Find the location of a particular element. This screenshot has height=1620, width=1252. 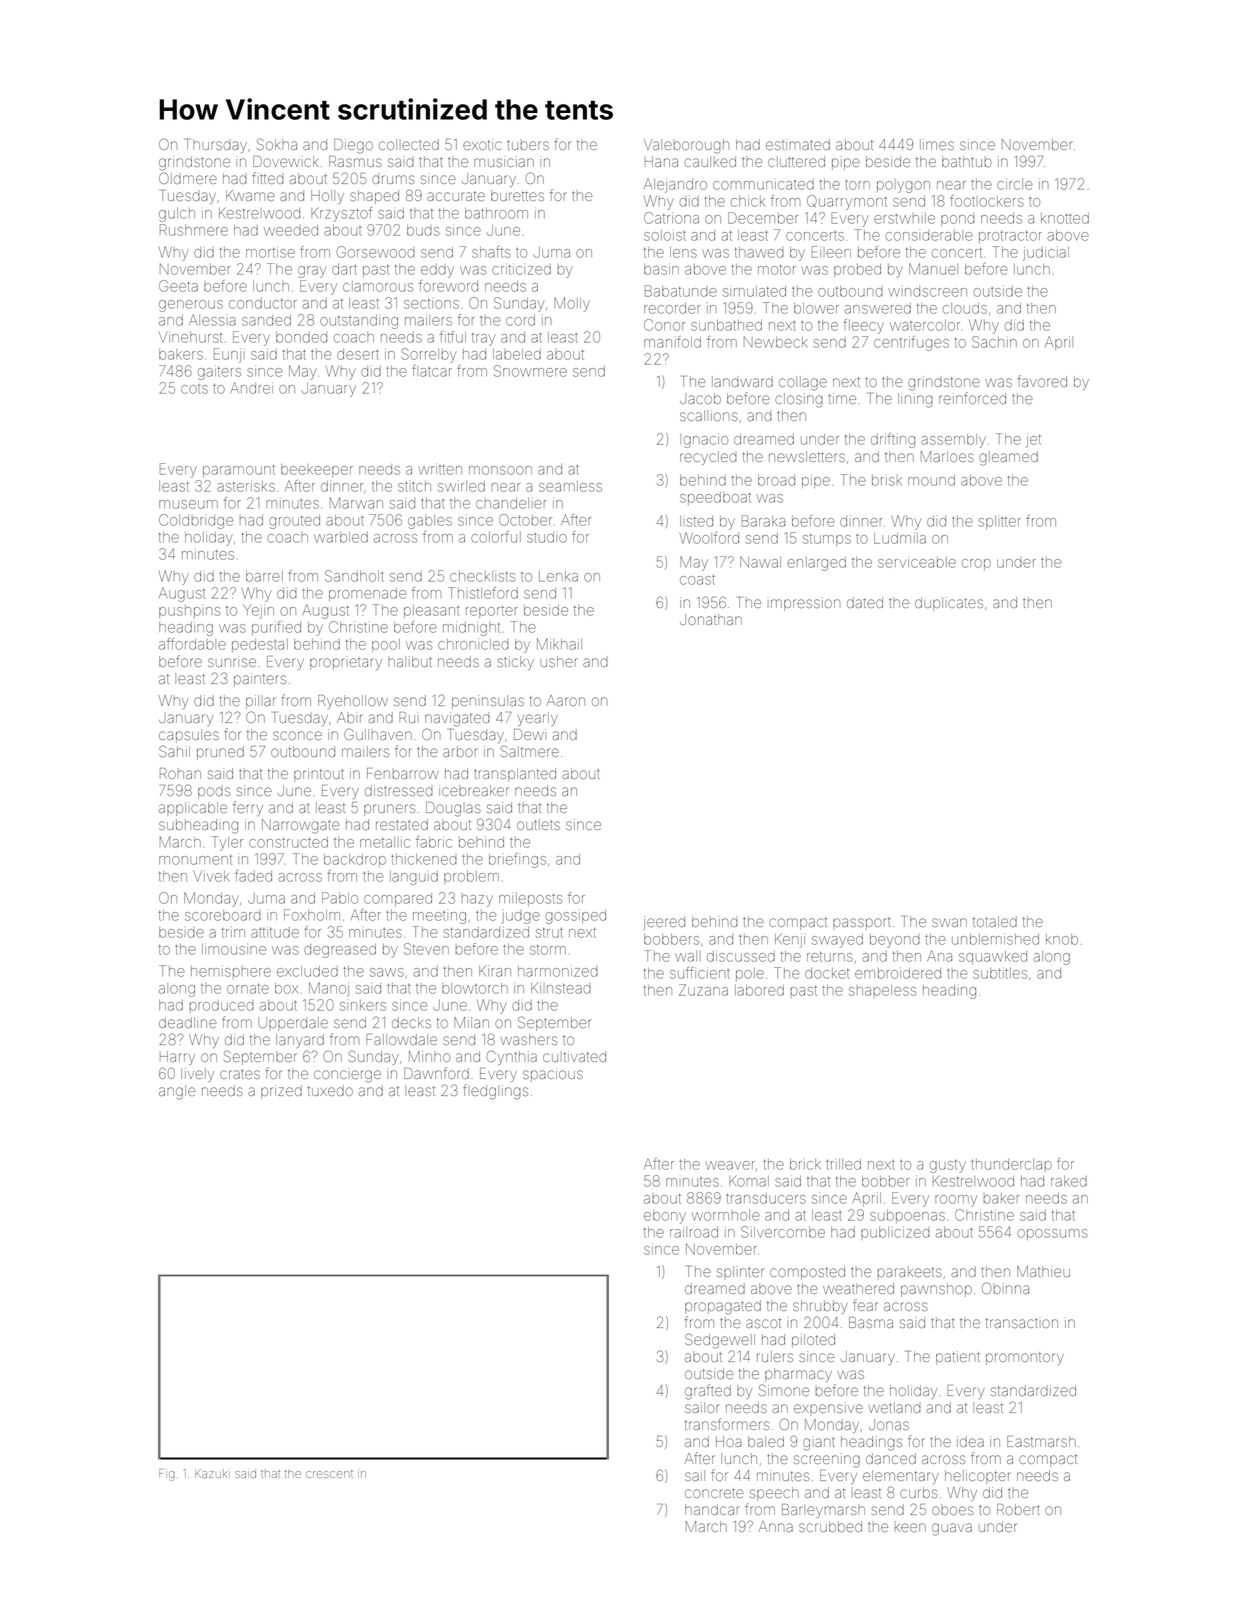

stumps is located at coordinates (827, 540).
